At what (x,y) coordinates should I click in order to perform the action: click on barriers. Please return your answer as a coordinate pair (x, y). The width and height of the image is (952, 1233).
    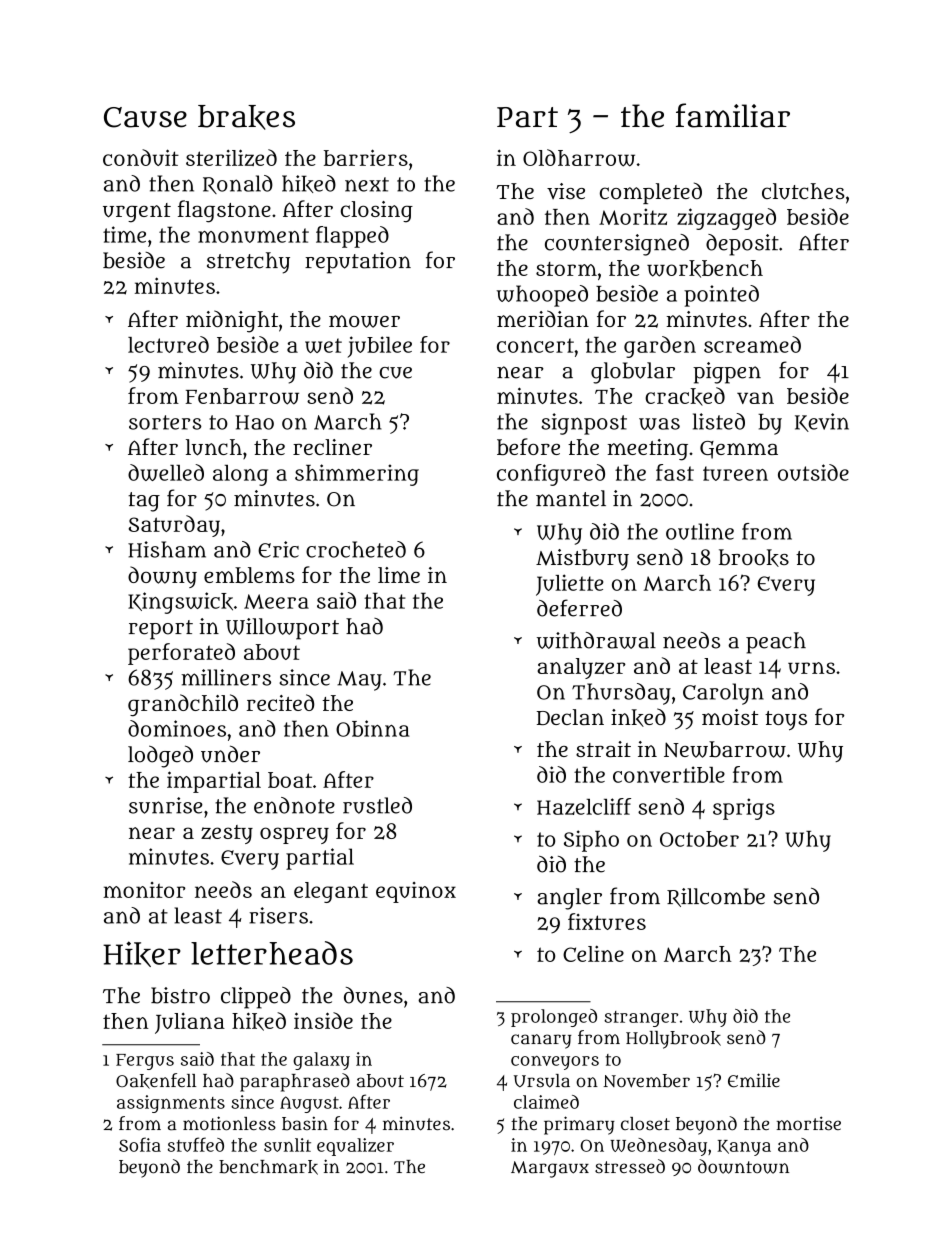
    Looking at the image, I should click on (366, 157).
